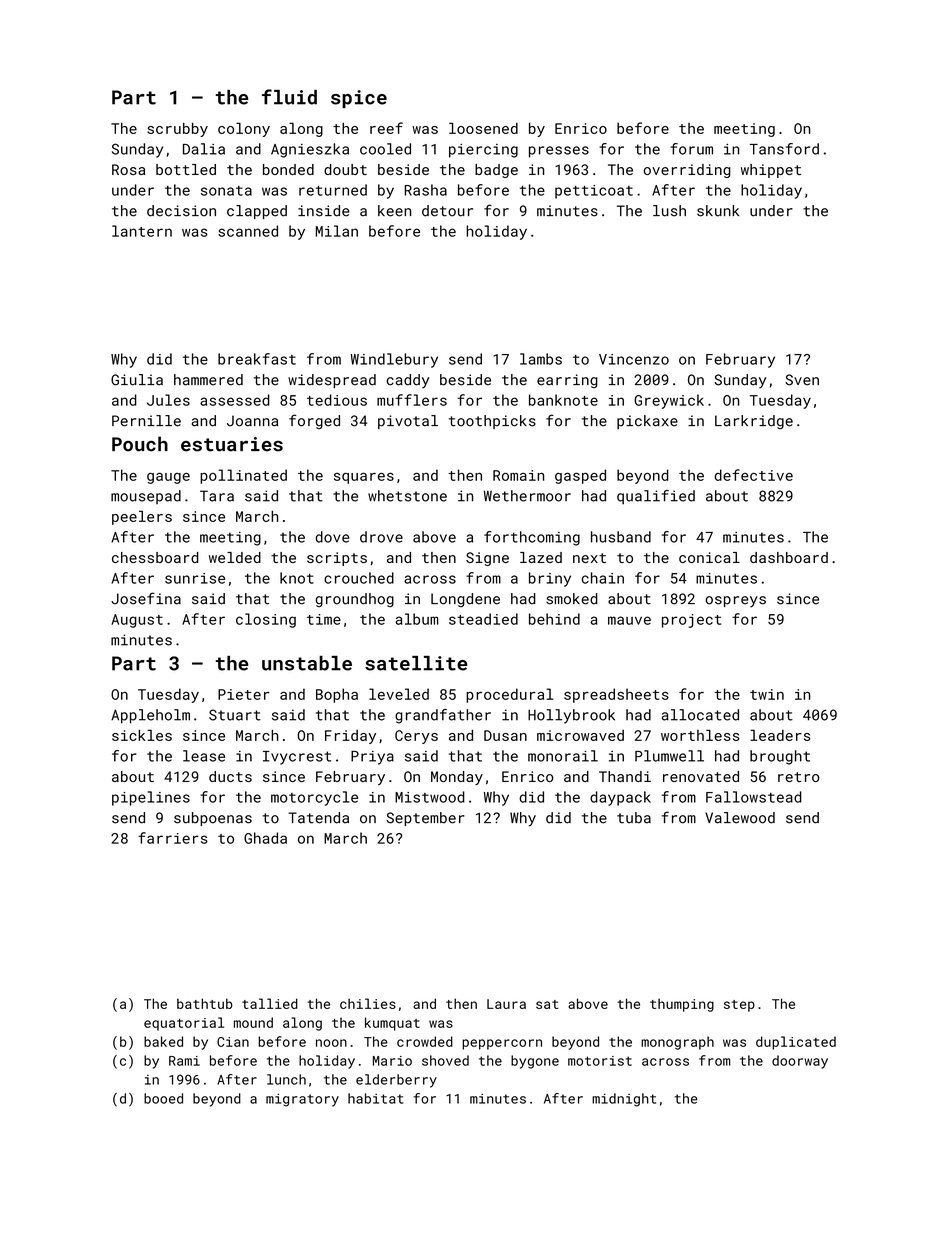 The width and height of the page is (952, 1233). Describe the element at coordinates (142, 231) in the page. I see `lantern` at that location.
